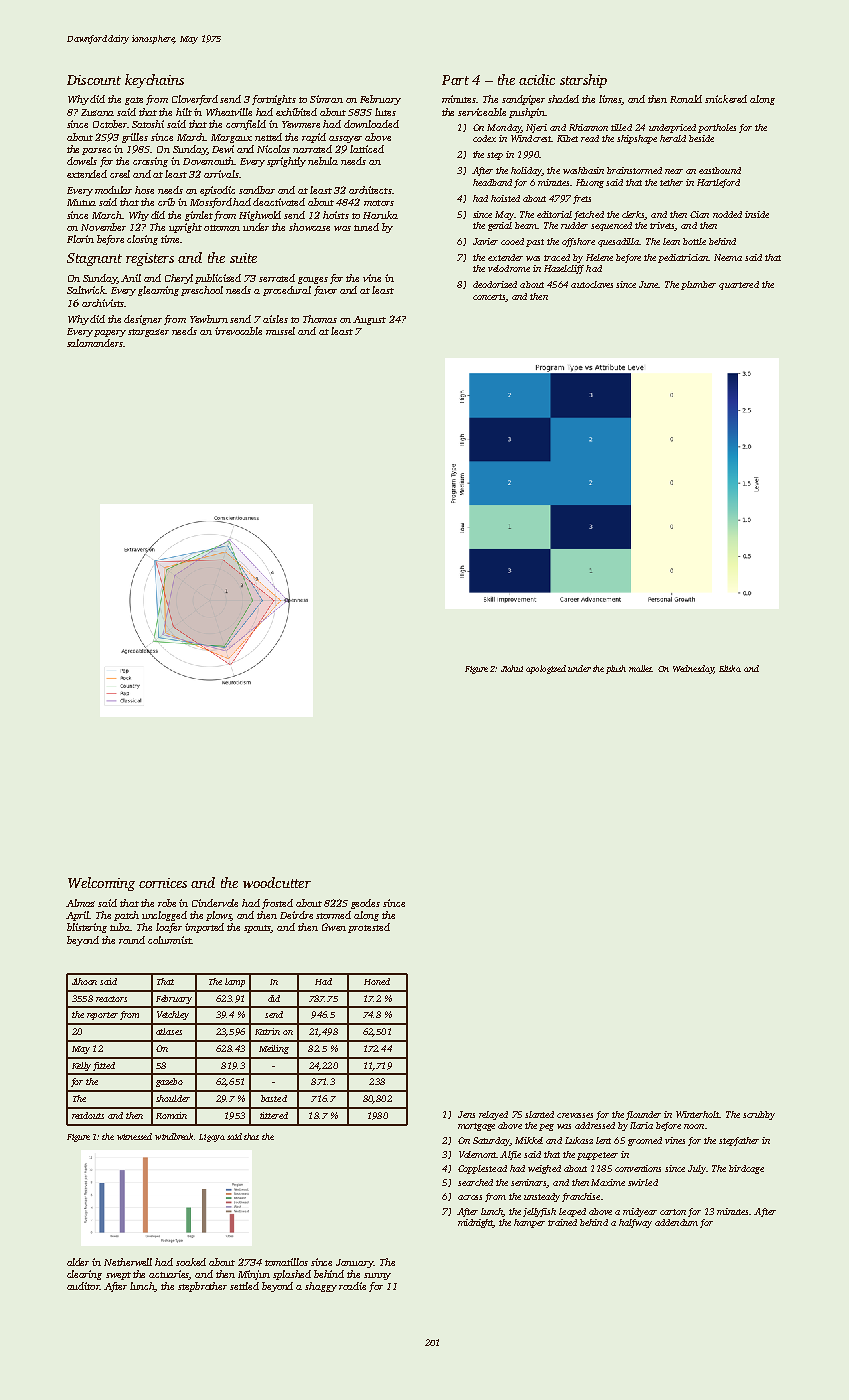 The width and height of the screenshot is (849, 1400). What do you see at coordinates (301, 124) in the screenshot?
I see `Yewmere` at bounding box center [301, 124].
